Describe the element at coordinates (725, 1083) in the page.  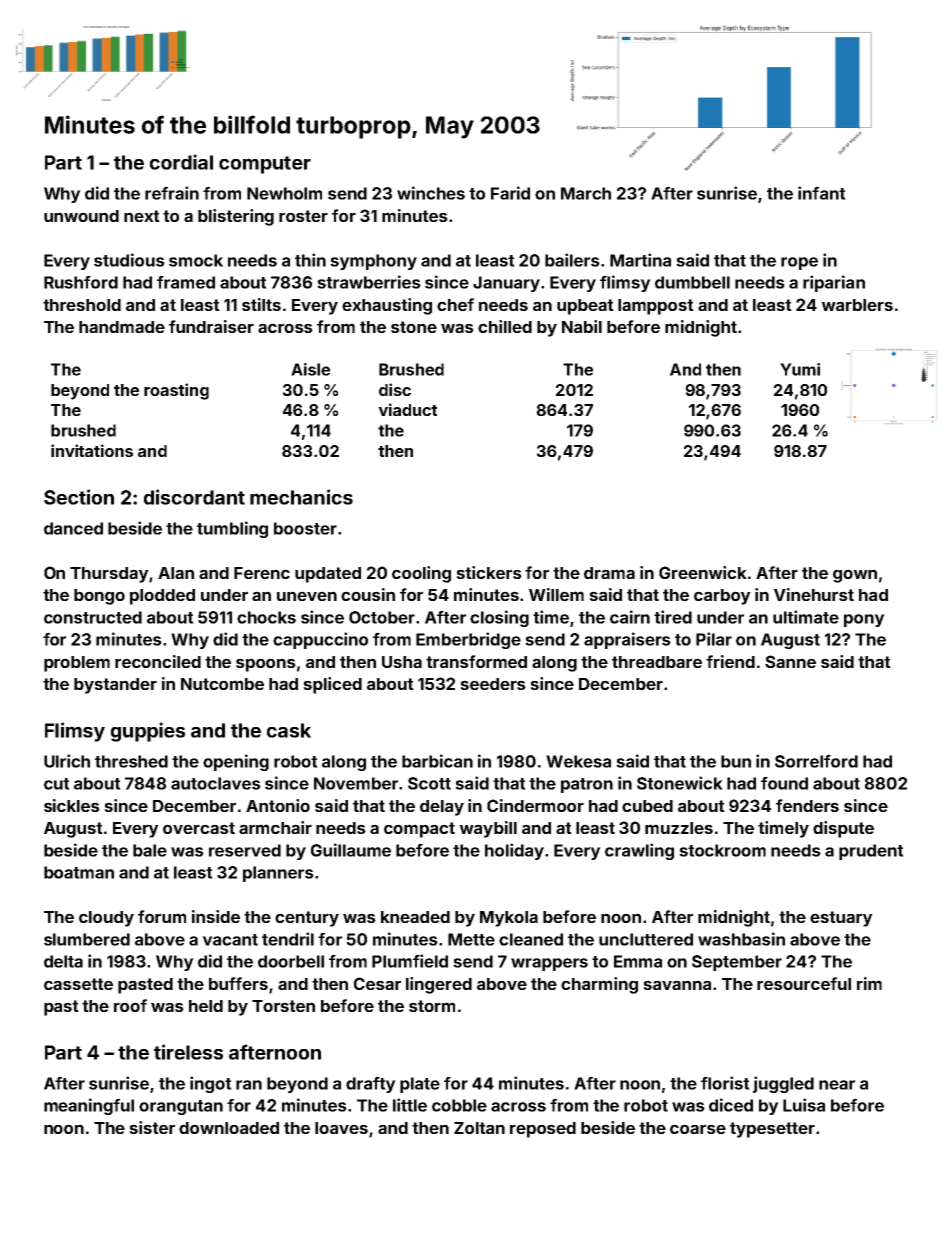
I see `florist` at that location.
